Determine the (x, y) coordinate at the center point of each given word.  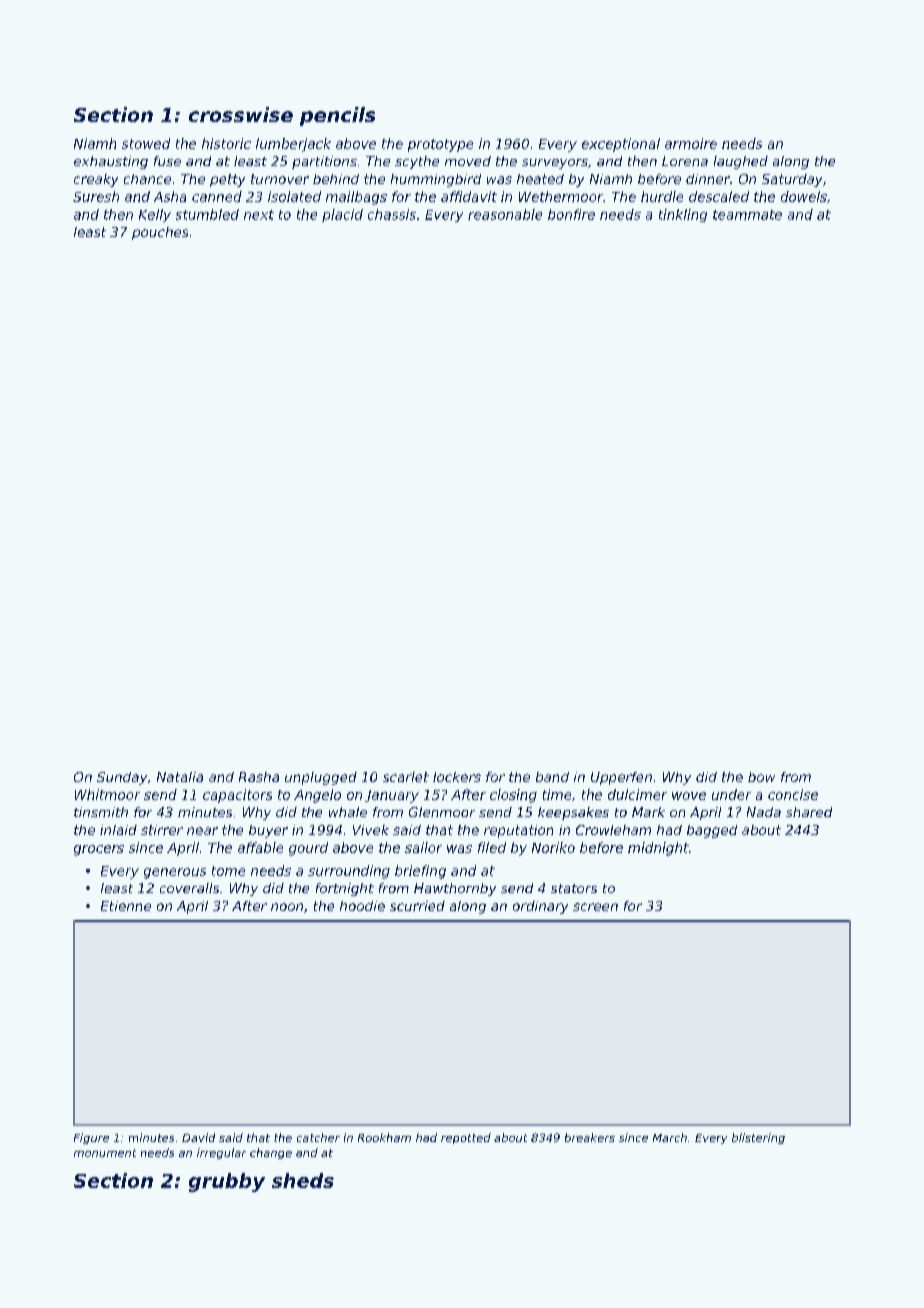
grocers (99, 850)
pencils (337, 116)
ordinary (540, 907)
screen (595, 907)
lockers (457, 777)
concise (793, 794)
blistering (758, 1138)
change (271, 1153)
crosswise (241, 114)
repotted (466, 1138)
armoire (691, 143)
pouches (160, 233)
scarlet (406, 777)
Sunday (122, 778)
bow (761, 777)
